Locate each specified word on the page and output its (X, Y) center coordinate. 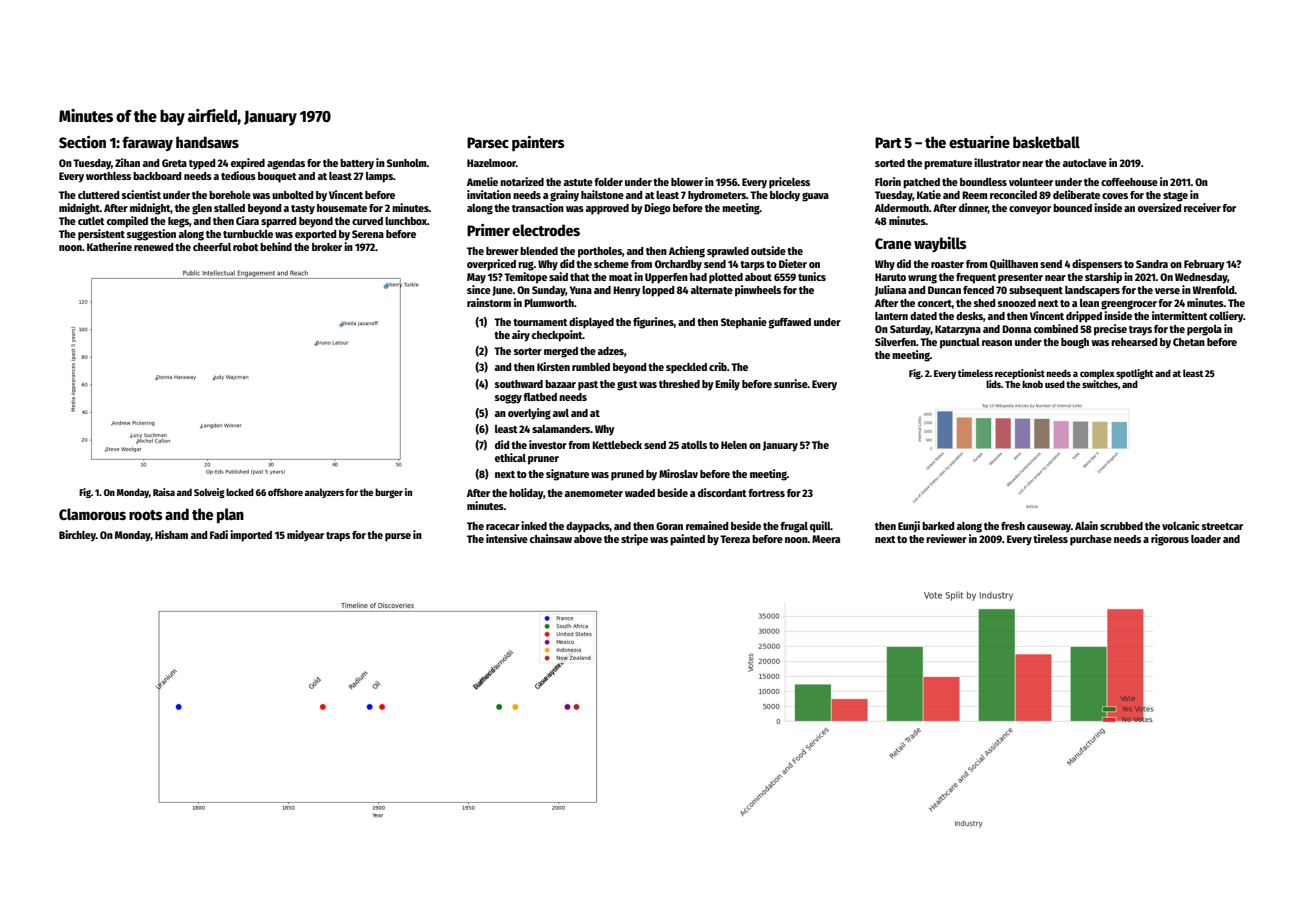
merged (561, 352)
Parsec (488, 142)
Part (888, 142)
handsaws (207, 142)
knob (1032, 384)
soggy (508, 399)
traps (338, 537)
